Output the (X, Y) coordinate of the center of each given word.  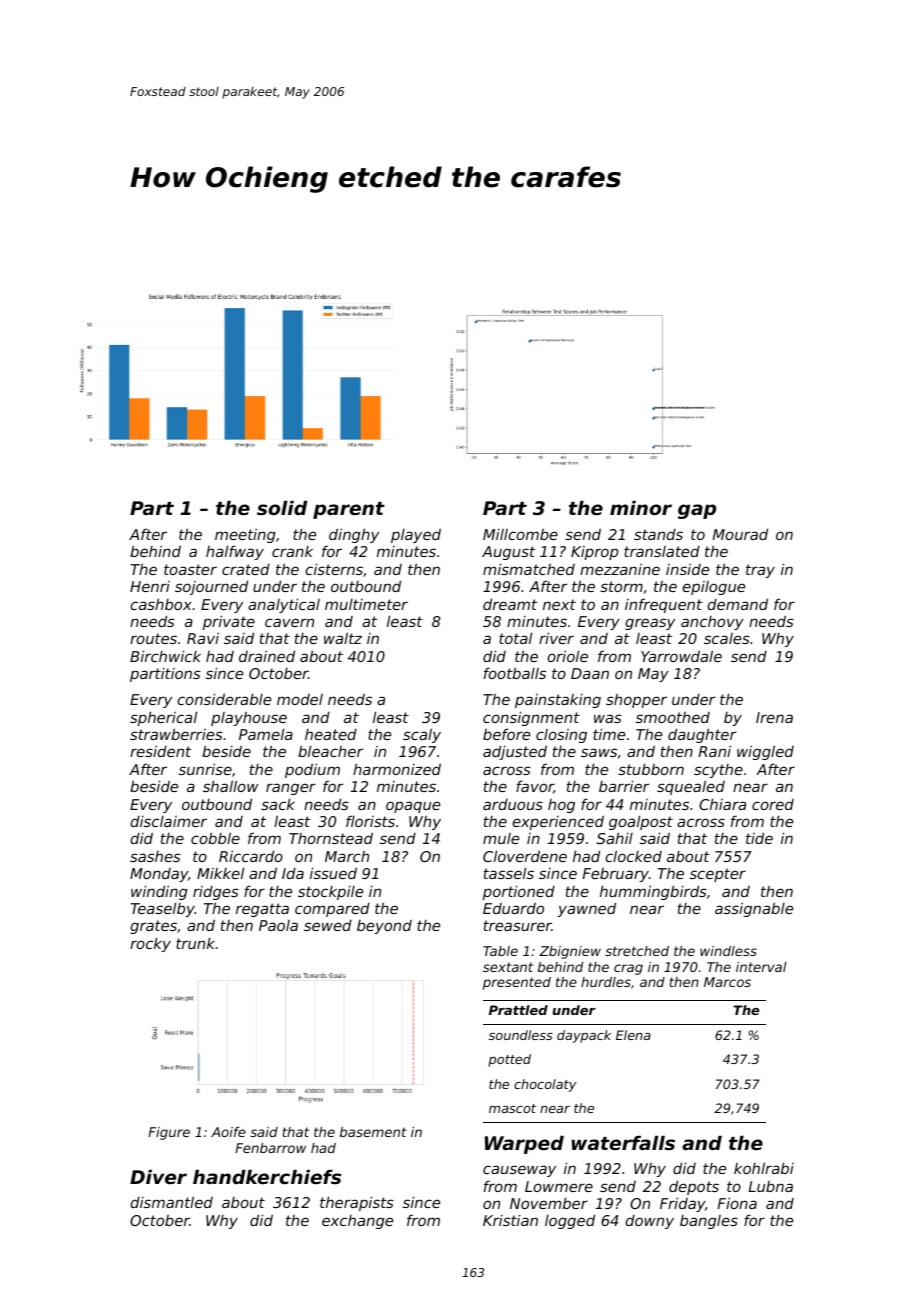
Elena (633, 1035)
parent (349, 510)
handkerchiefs (267, 1177)
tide (759, 838)
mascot (512, 1108)
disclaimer (168, 821)
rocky (150, 944)
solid (282, 508)
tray (760, 571)
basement (373, 1132)
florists (370, 821)
